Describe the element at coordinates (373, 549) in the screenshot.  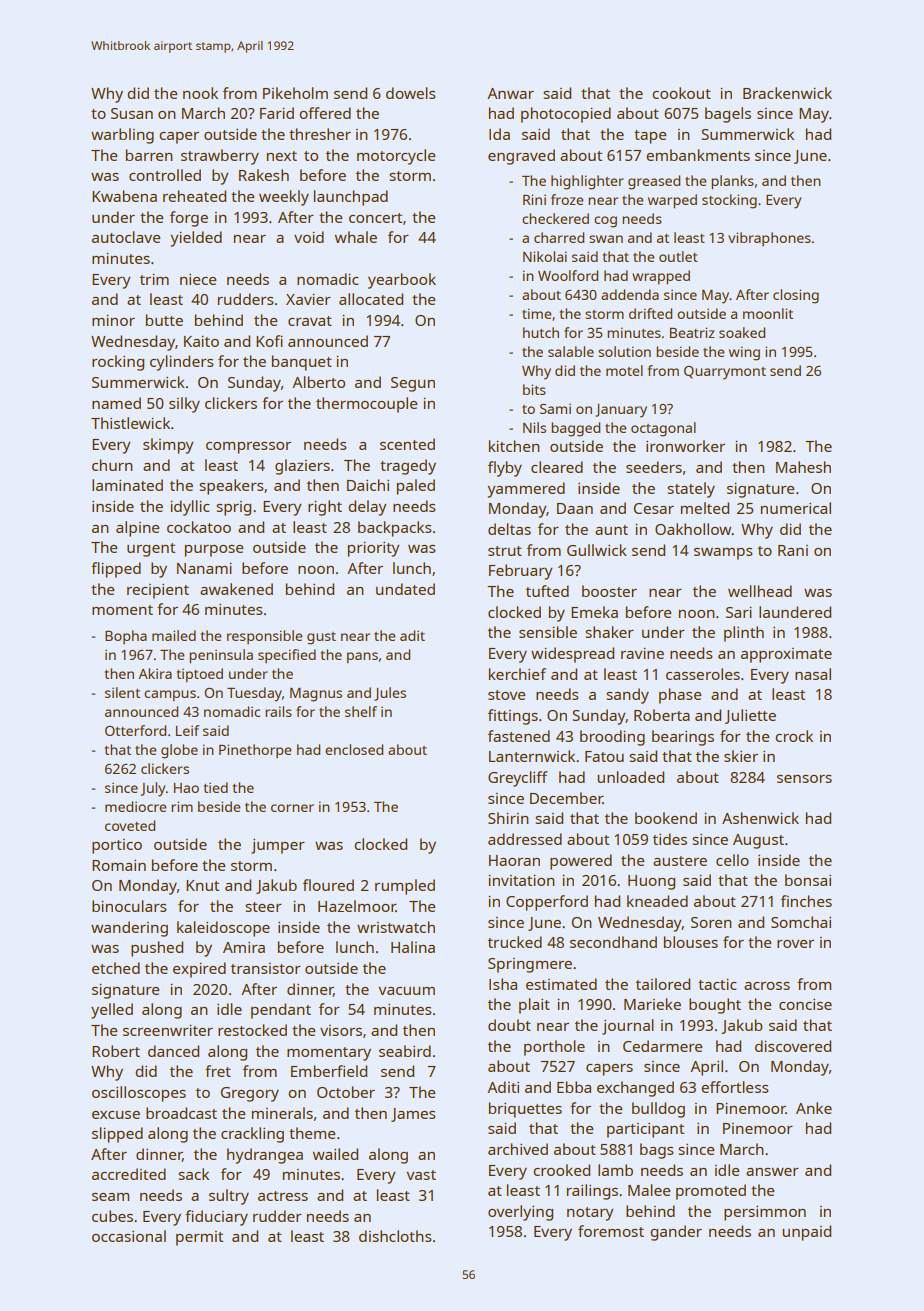
I see `priority` at that location.
